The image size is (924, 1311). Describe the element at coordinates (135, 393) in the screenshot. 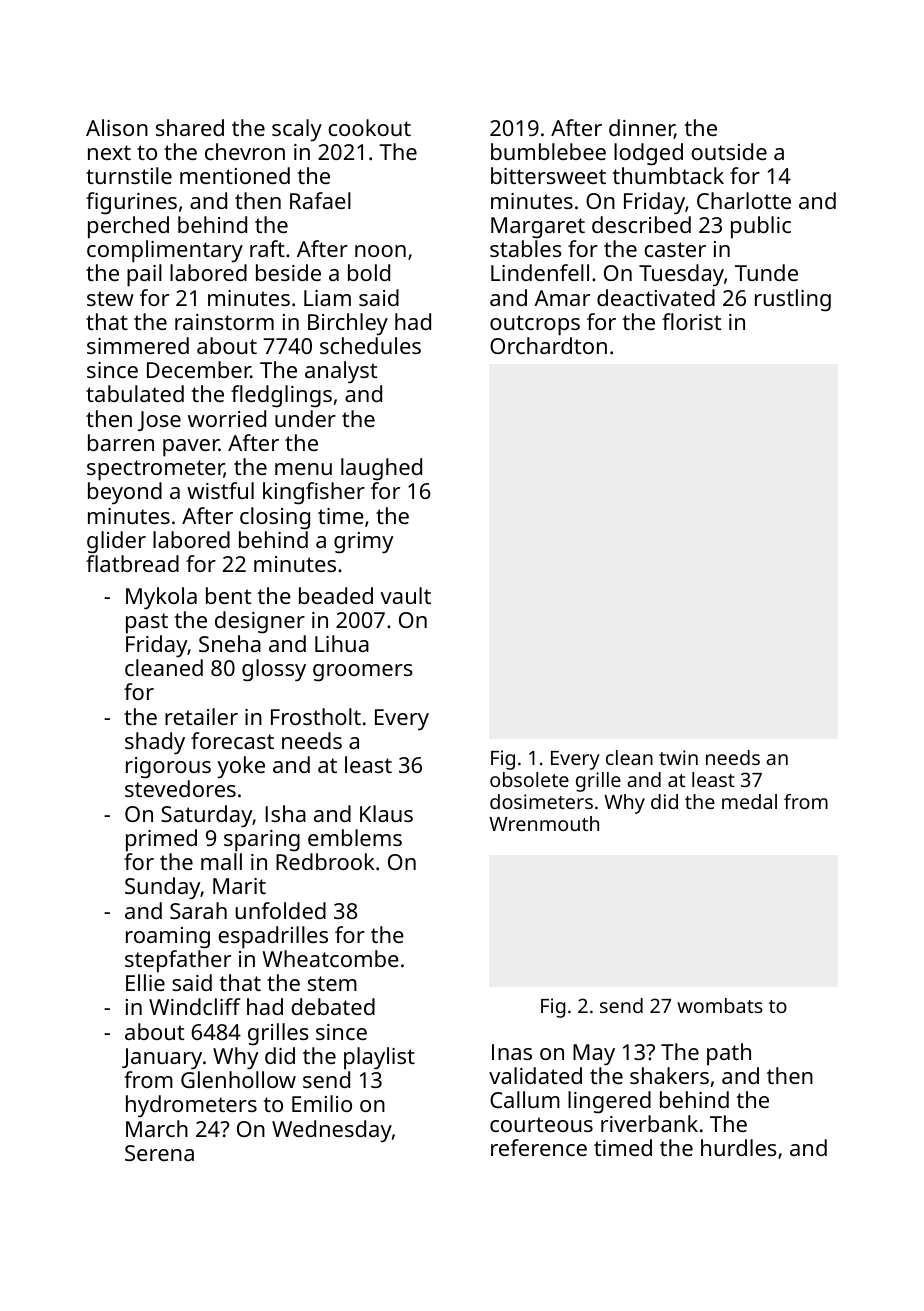

I see `tabulated` at that location.
